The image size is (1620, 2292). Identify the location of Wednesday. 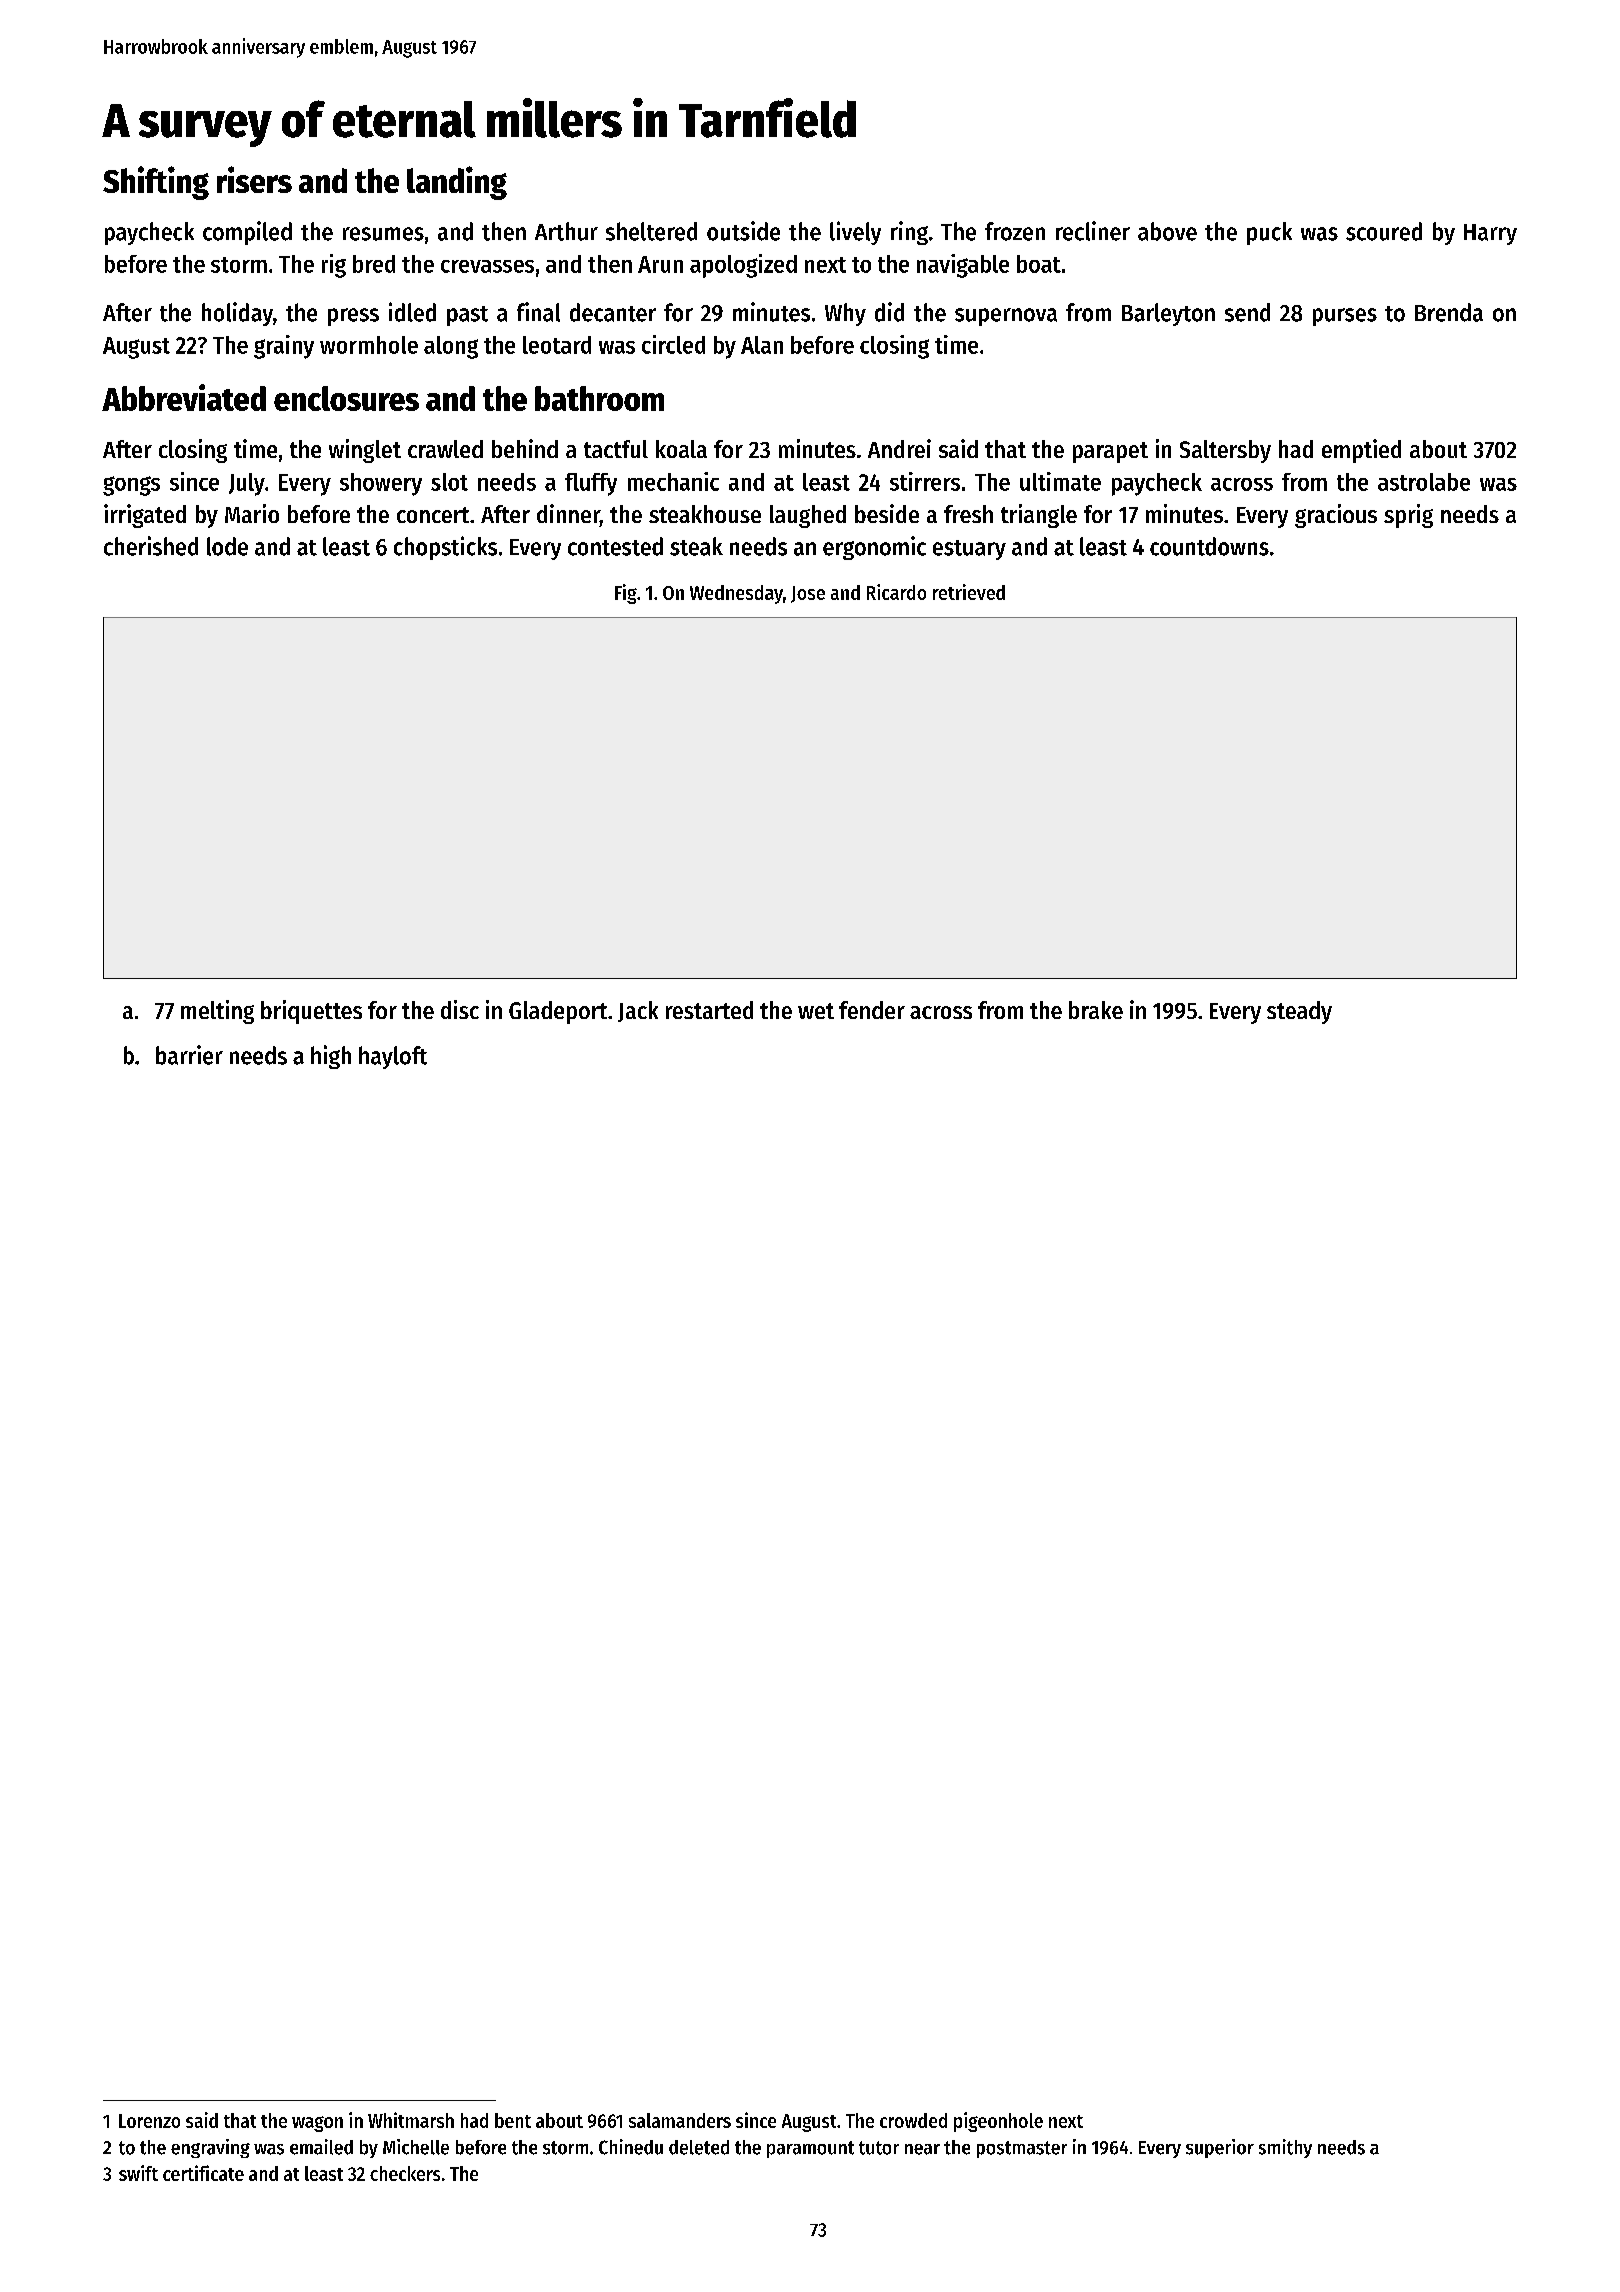
(736, 594).
